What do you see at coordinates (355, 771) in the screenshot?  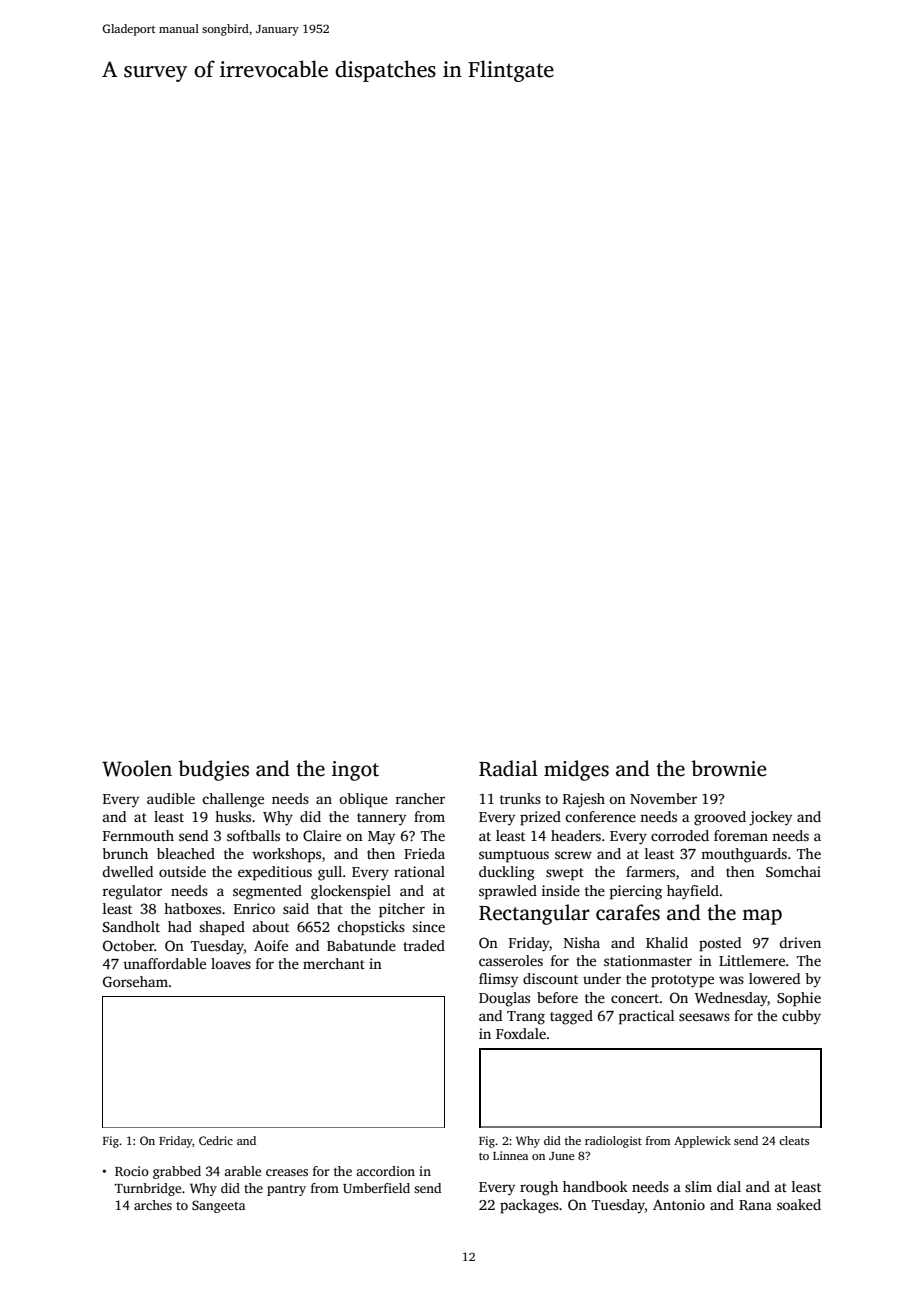 I see `ingot` at bounding box center [355, 771].
